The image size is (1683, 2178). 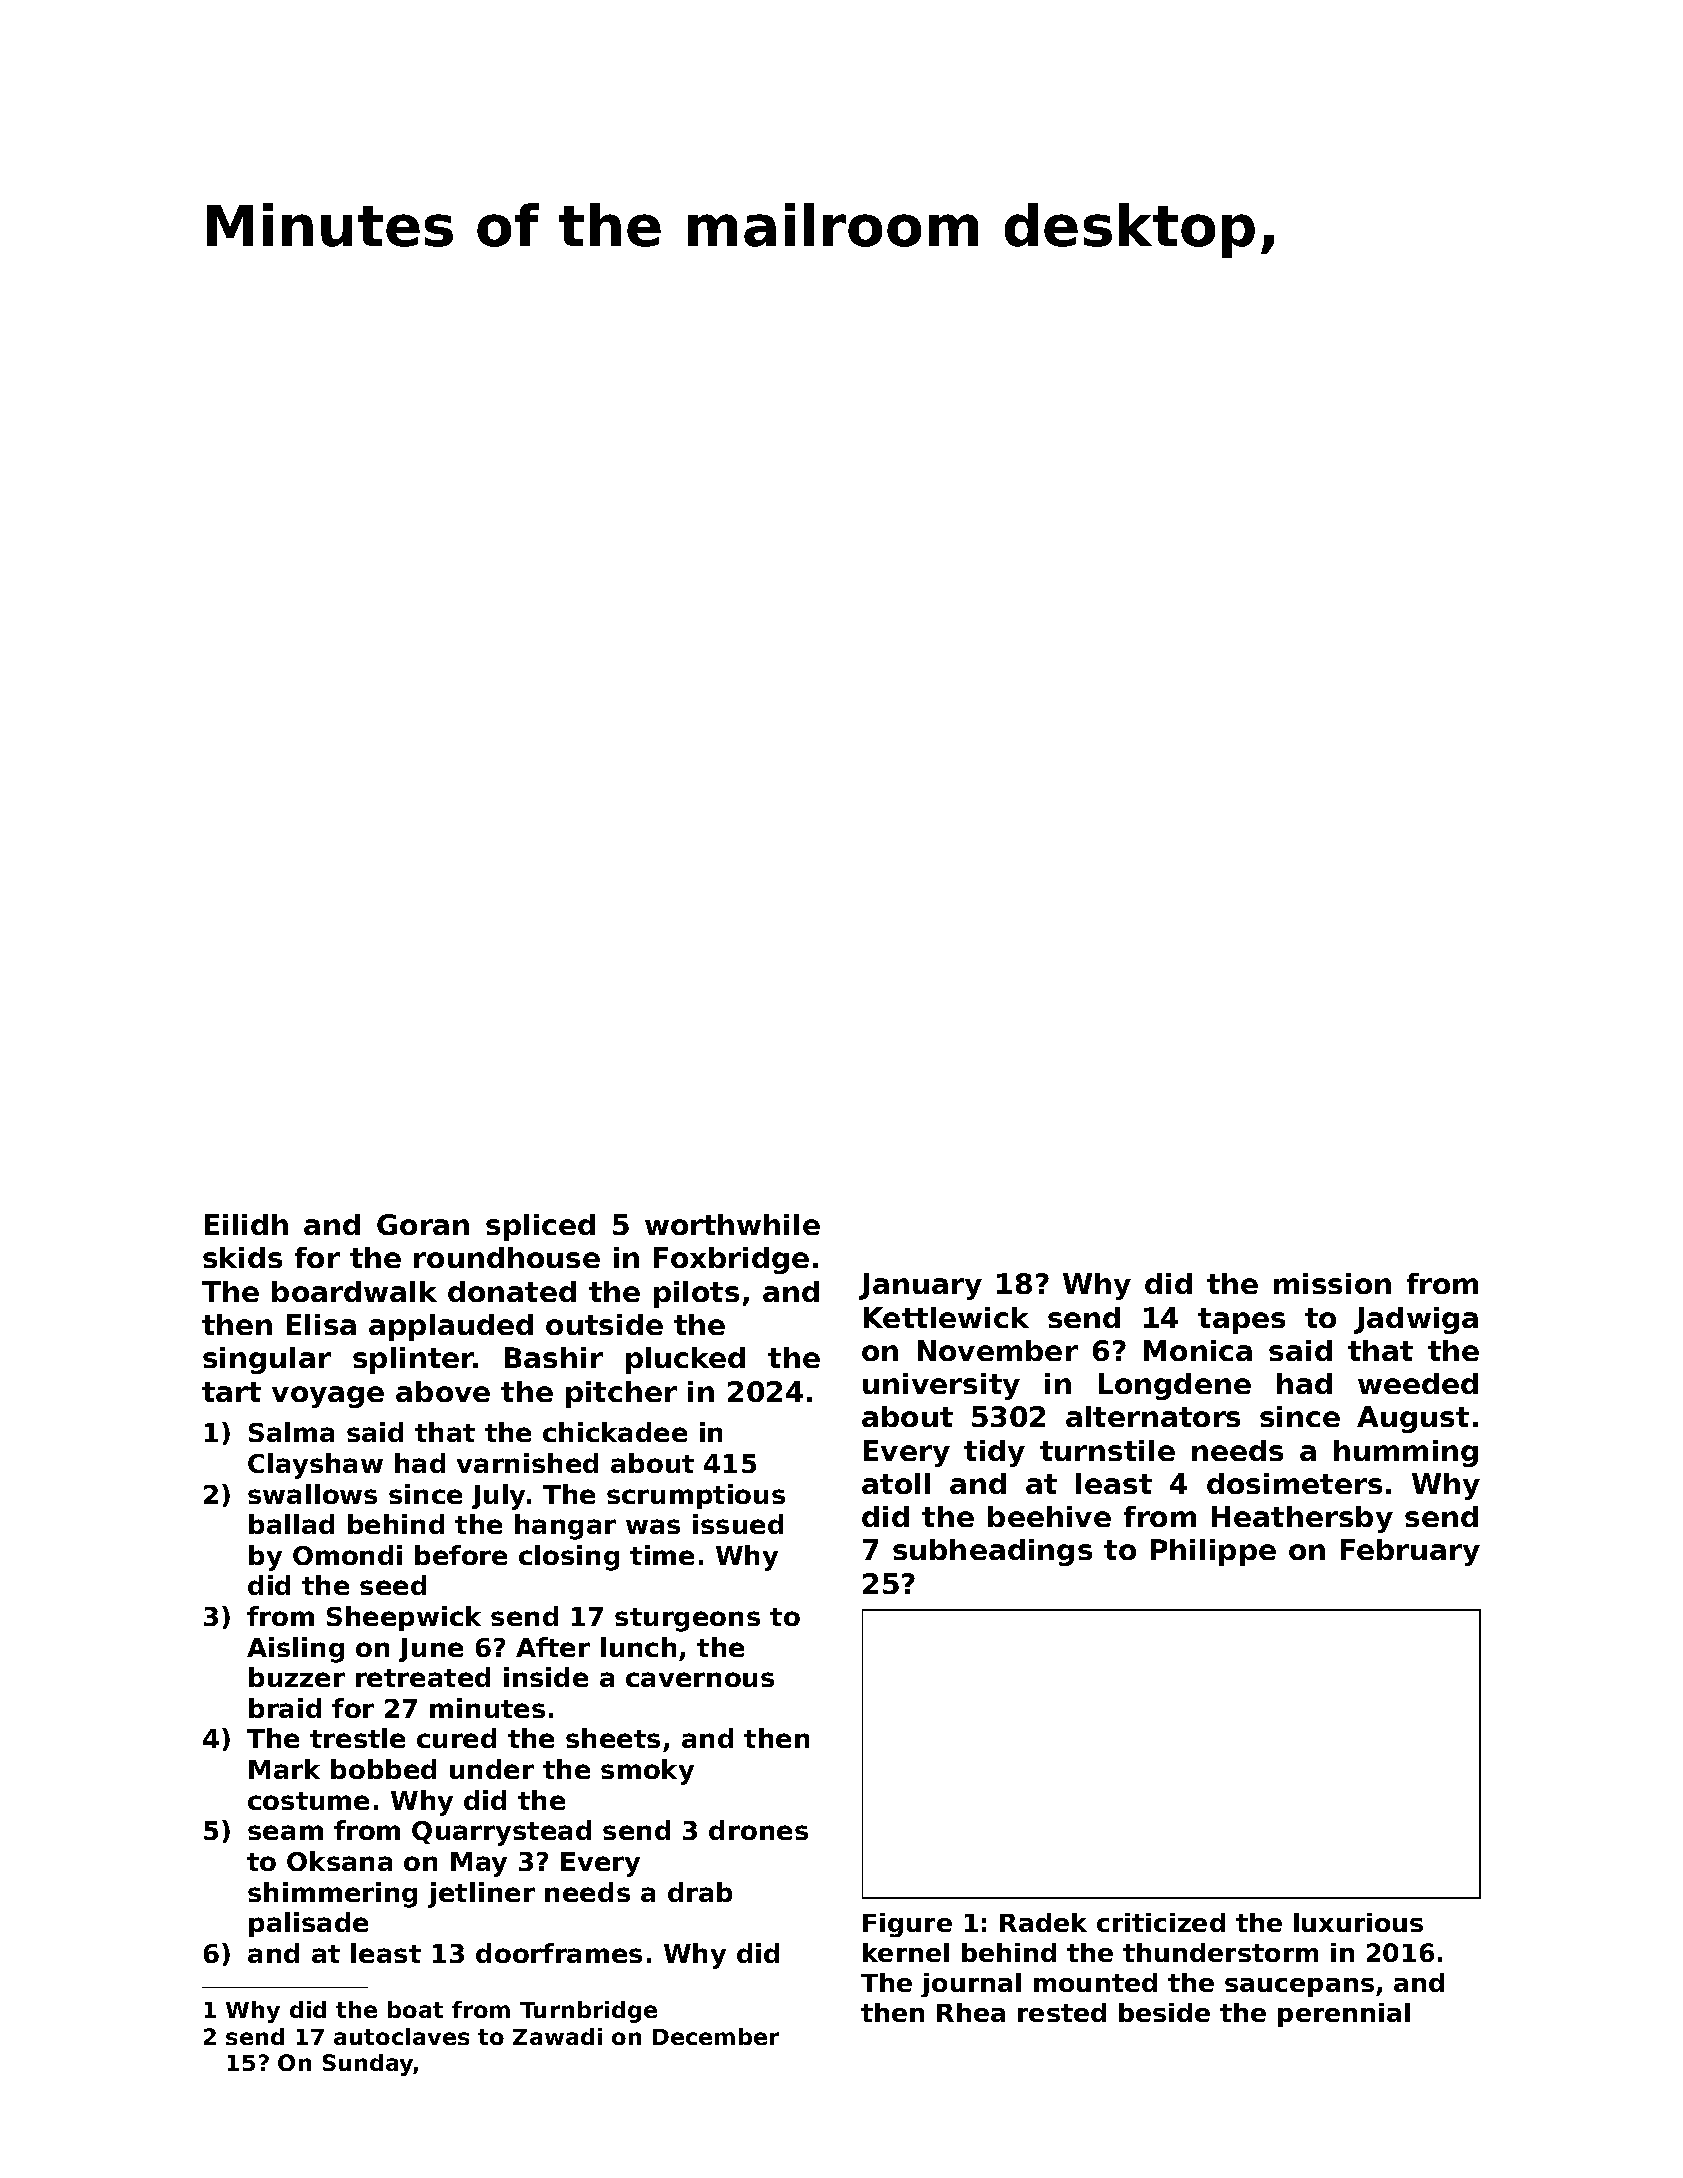 I want to click on February, so click(x=1410, y=1552).
